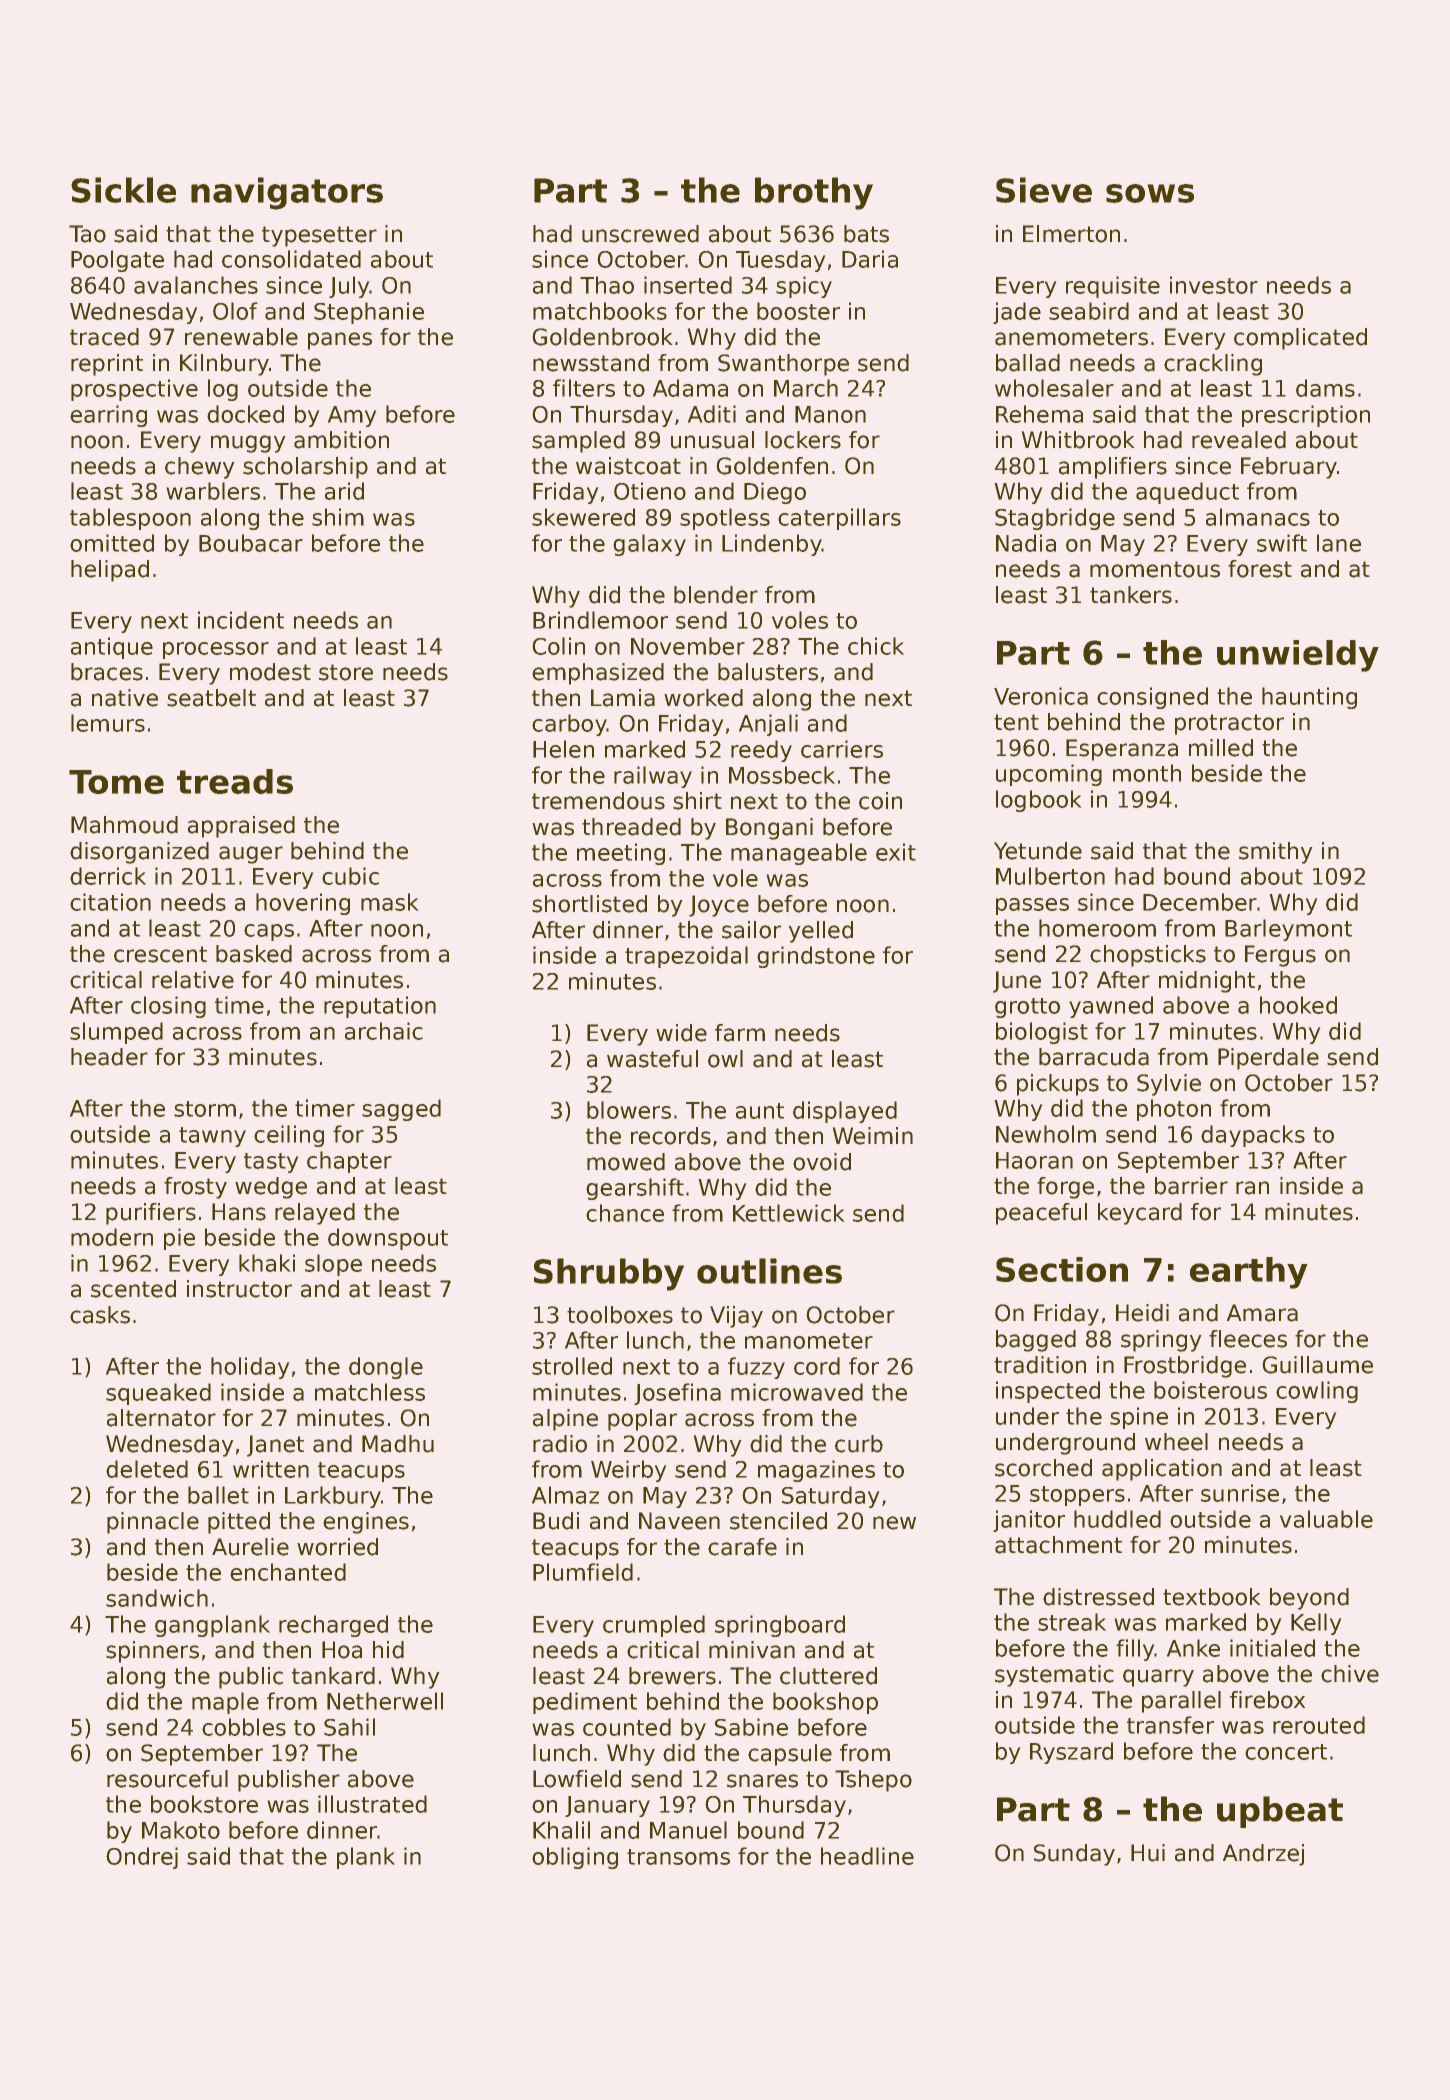 This image has width=1450, height=2100. Describe the element at coordinates (193, 980) in the image. I see `relative` at that location.
